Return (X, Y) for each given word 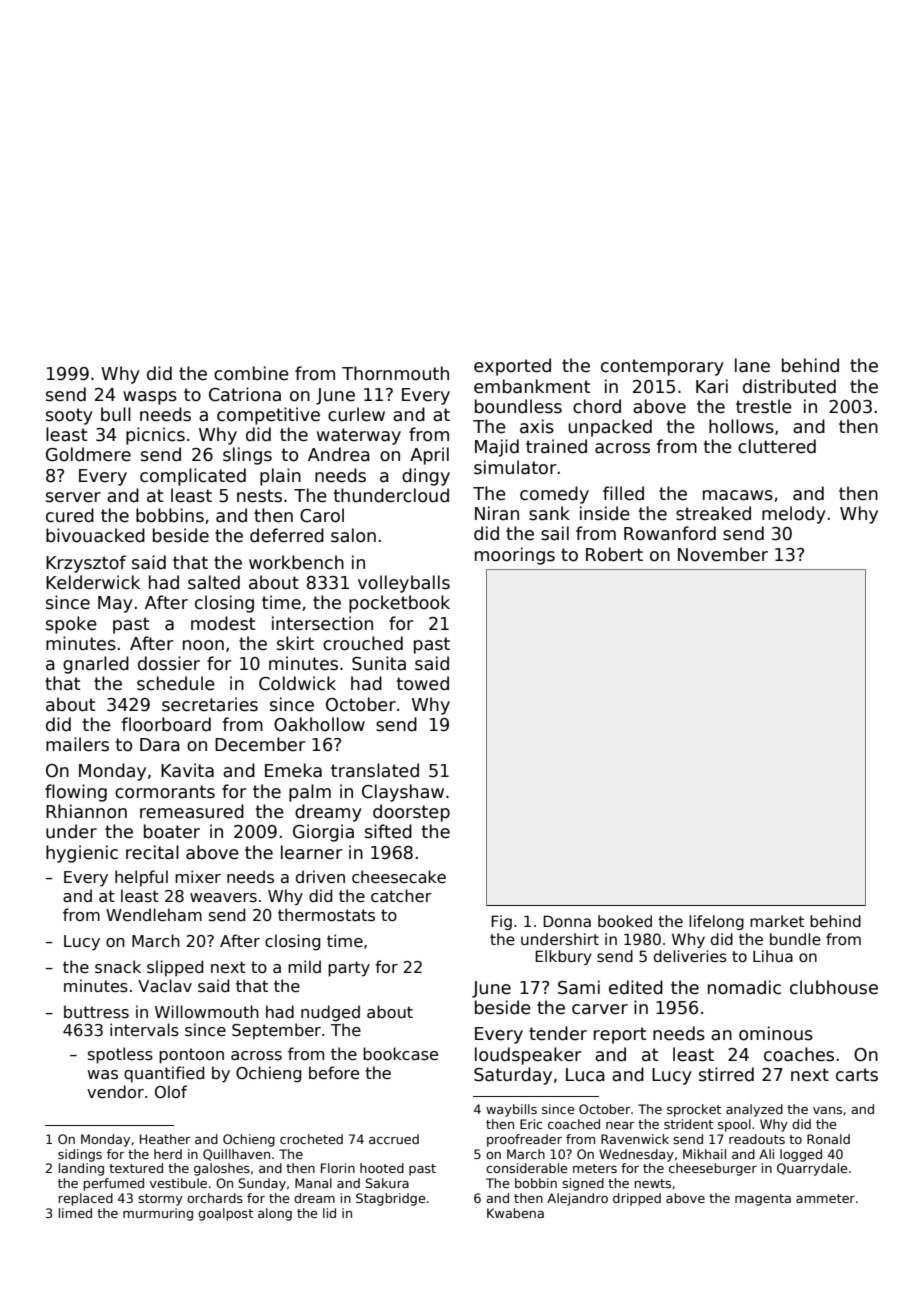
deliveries (690, 956)
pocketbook (399, 604)
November (723, 554)
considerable (527, 1168)
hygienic (82, 854)
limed (75, 1213)
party (349, 969)
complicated (193, 477)
